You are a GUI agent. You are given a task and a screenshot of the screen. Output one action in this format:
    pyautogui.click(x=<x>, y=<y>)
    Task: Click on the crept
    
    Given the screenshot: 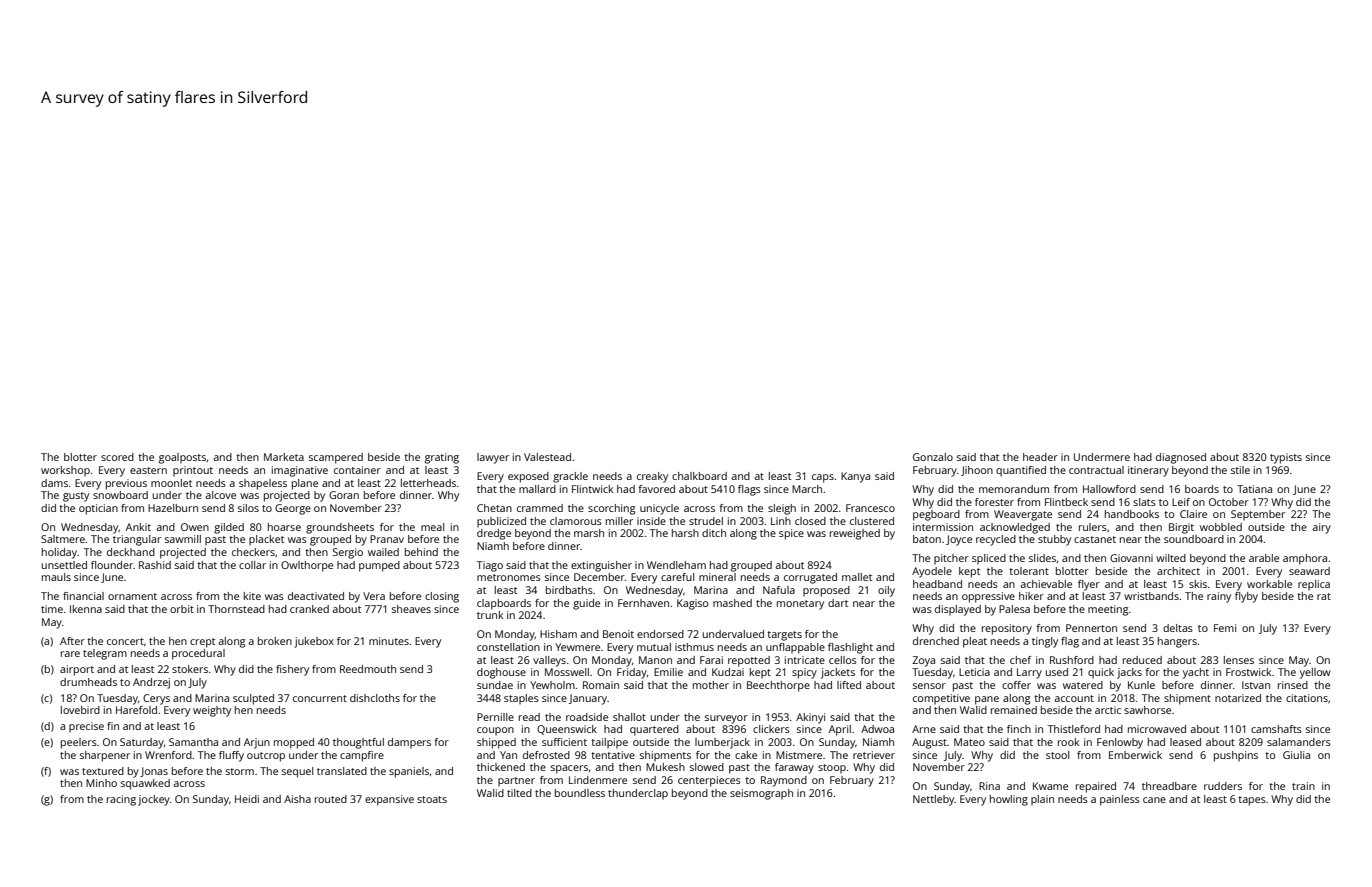 What is the action you would take?
    pyautogui.click(x=202, y=643)
